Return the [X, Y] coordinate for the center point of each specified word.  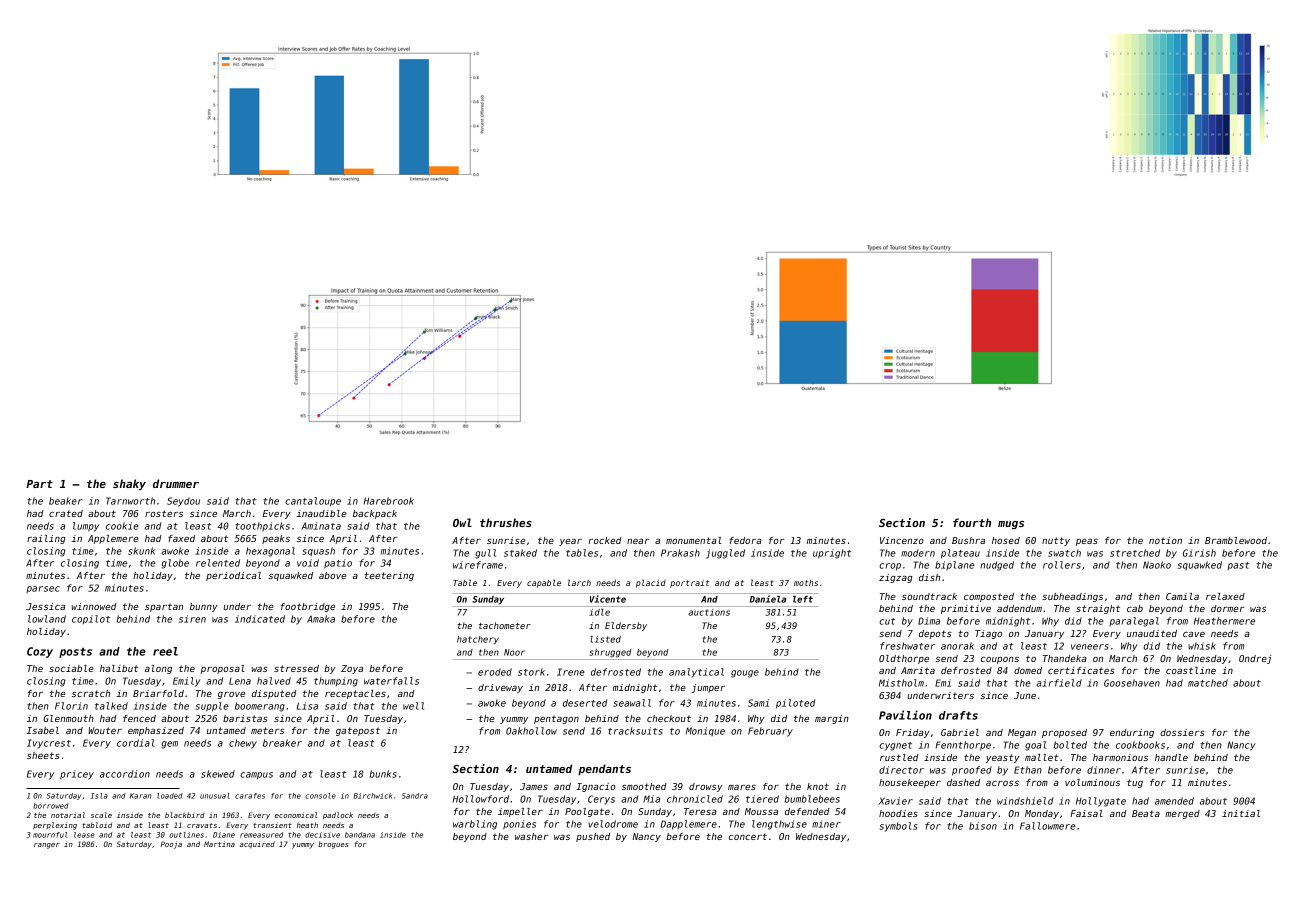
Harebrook [389, 501]
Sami [758, 703]
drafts [958, 715]
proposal [223, 669]
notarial [68, 815]
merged [1182, 814]
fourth [972, 522]
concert [748, 836]
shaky [129, 485]
